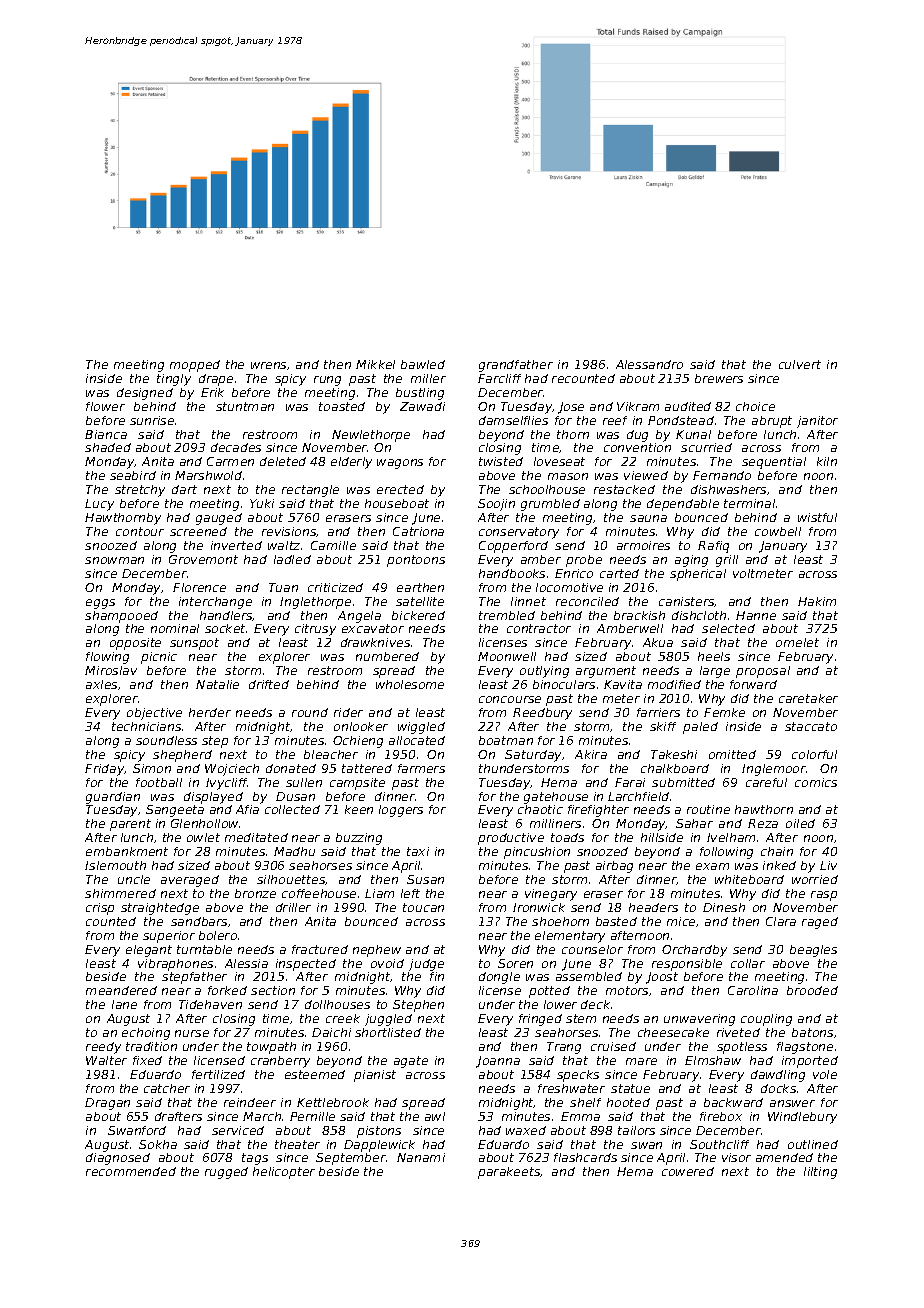 The image size is (924, 1308). Describe the element at coordinates (800, 823) in the screenshot. I see `oiled` at that location.
